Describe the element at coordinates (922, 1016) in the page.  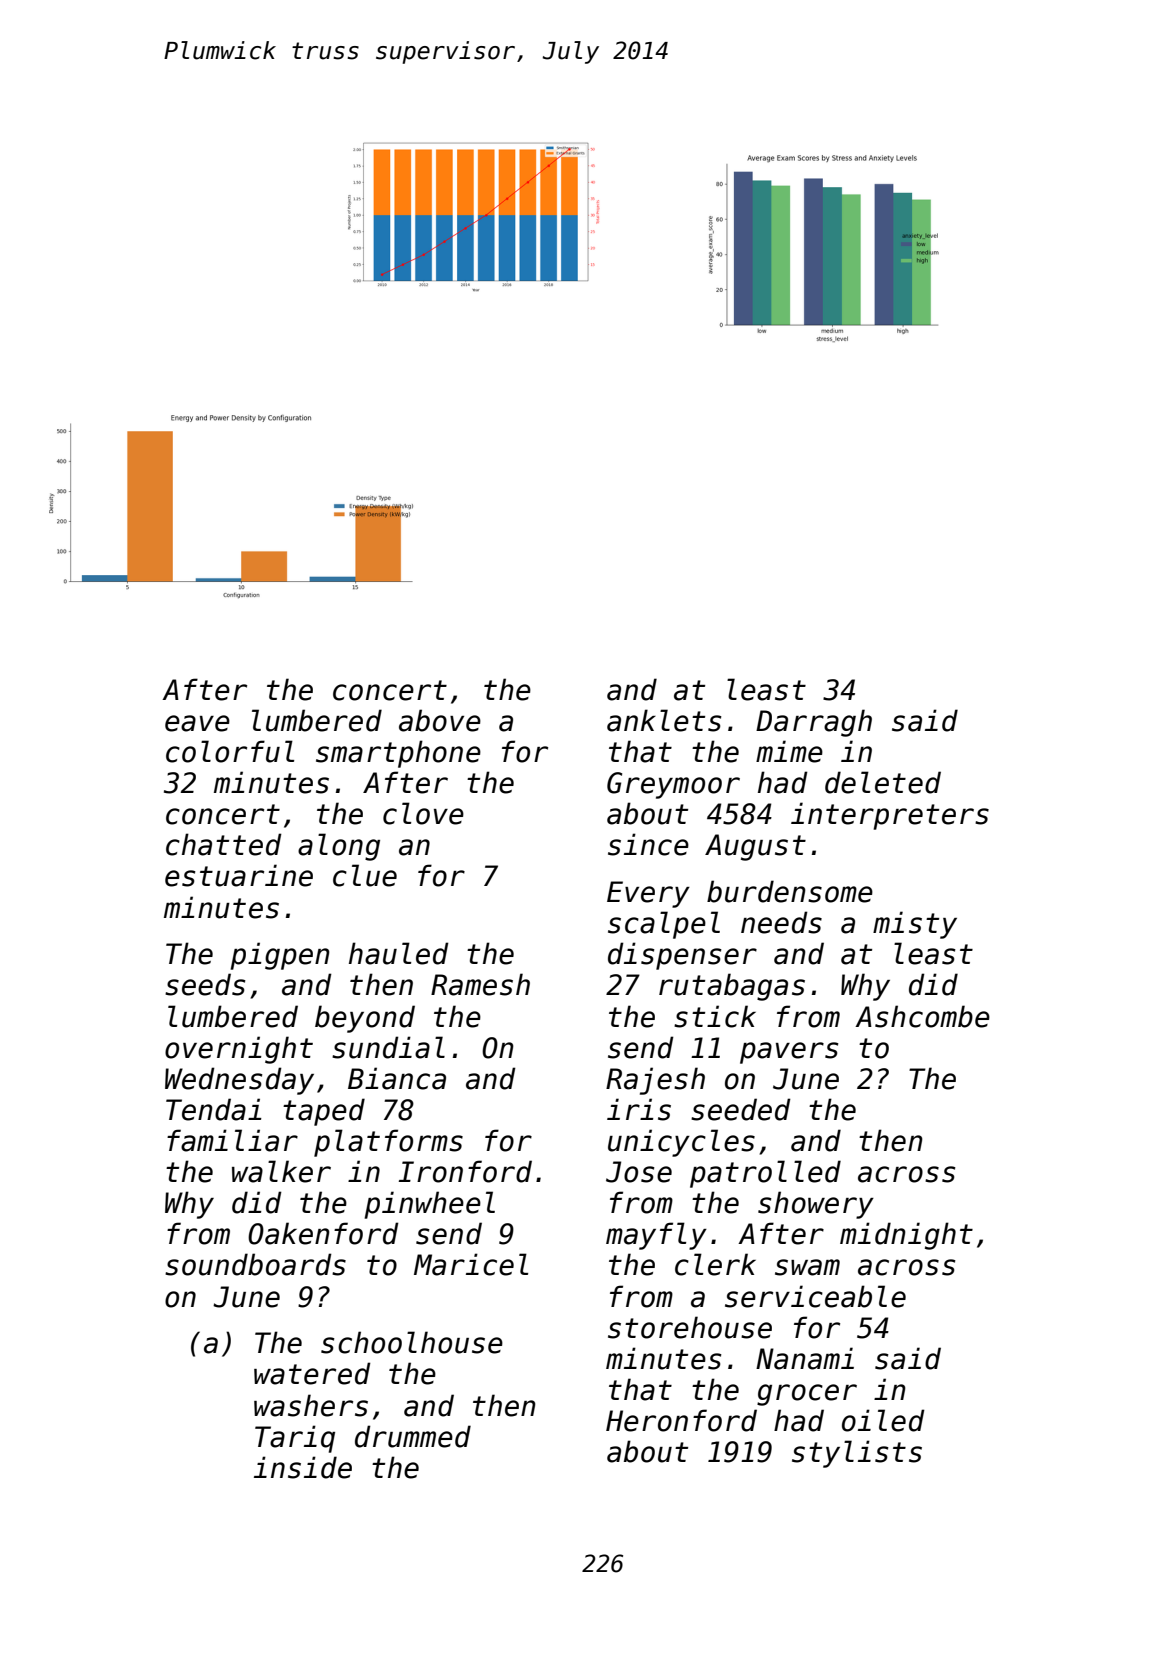
I see `Ashcombe` at that location.
